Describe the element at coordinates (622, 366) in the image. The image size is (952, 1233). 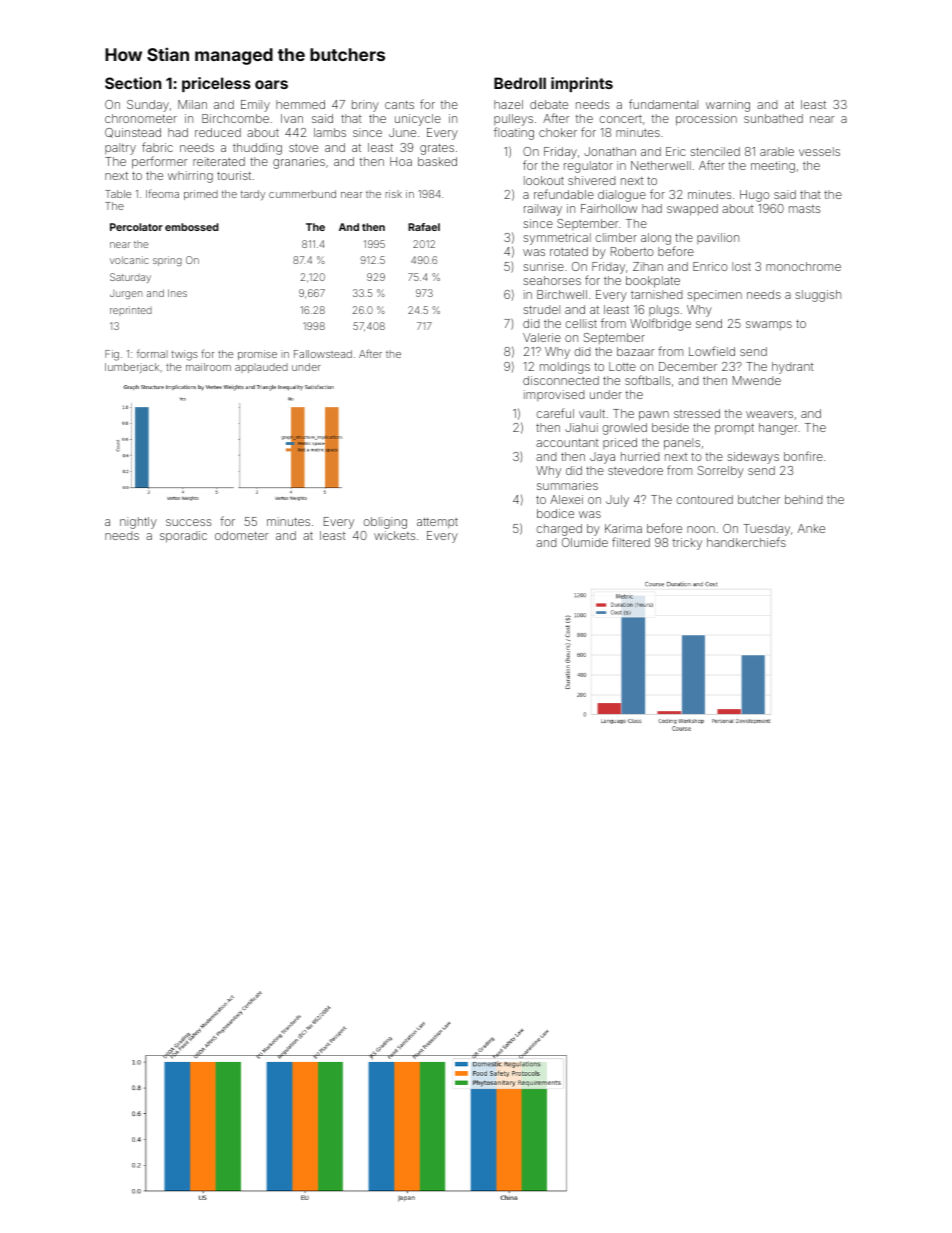
I see `Lotte` at that location.
